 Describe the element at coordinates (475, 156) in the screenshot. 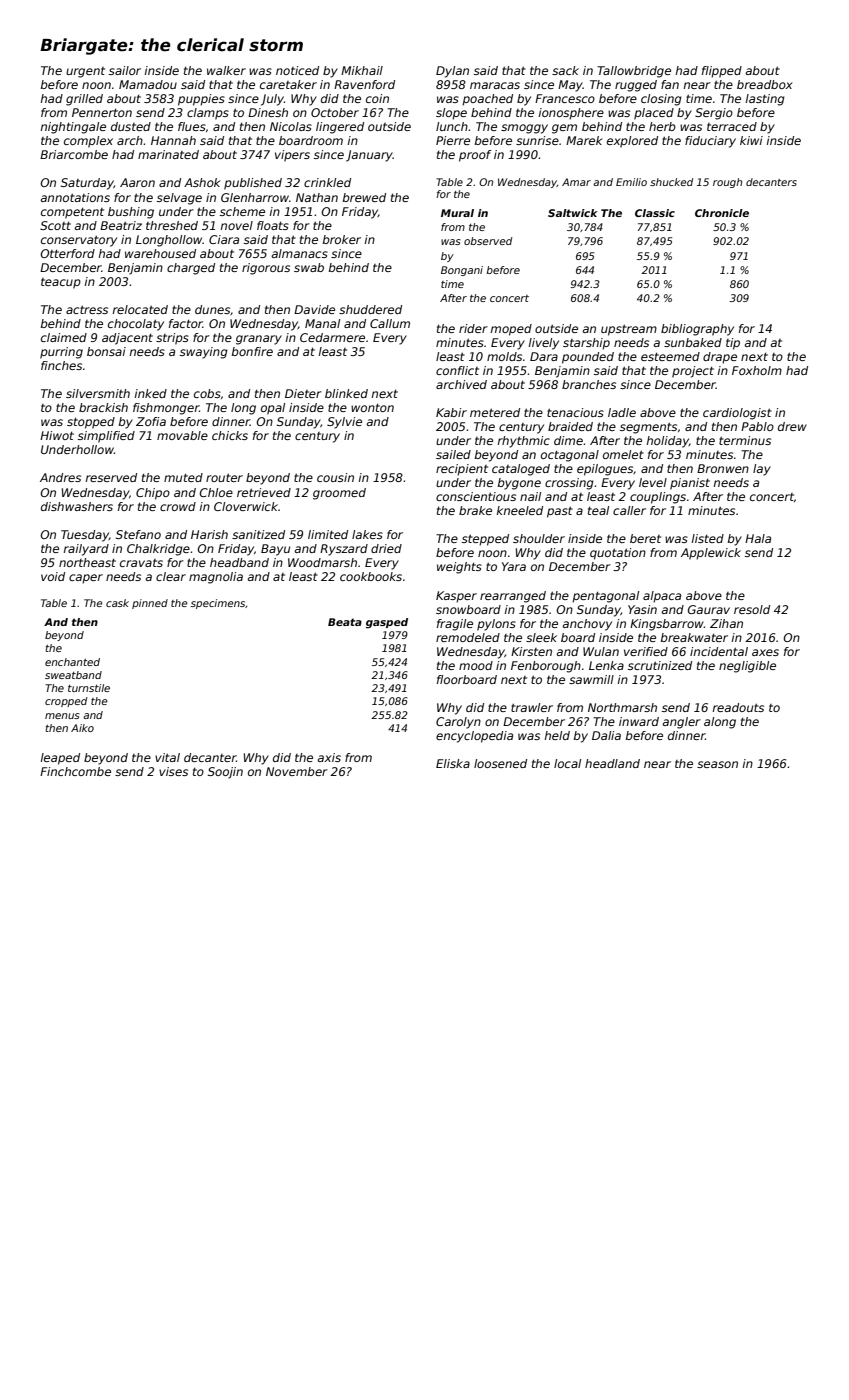

I see `proof` at that location.
